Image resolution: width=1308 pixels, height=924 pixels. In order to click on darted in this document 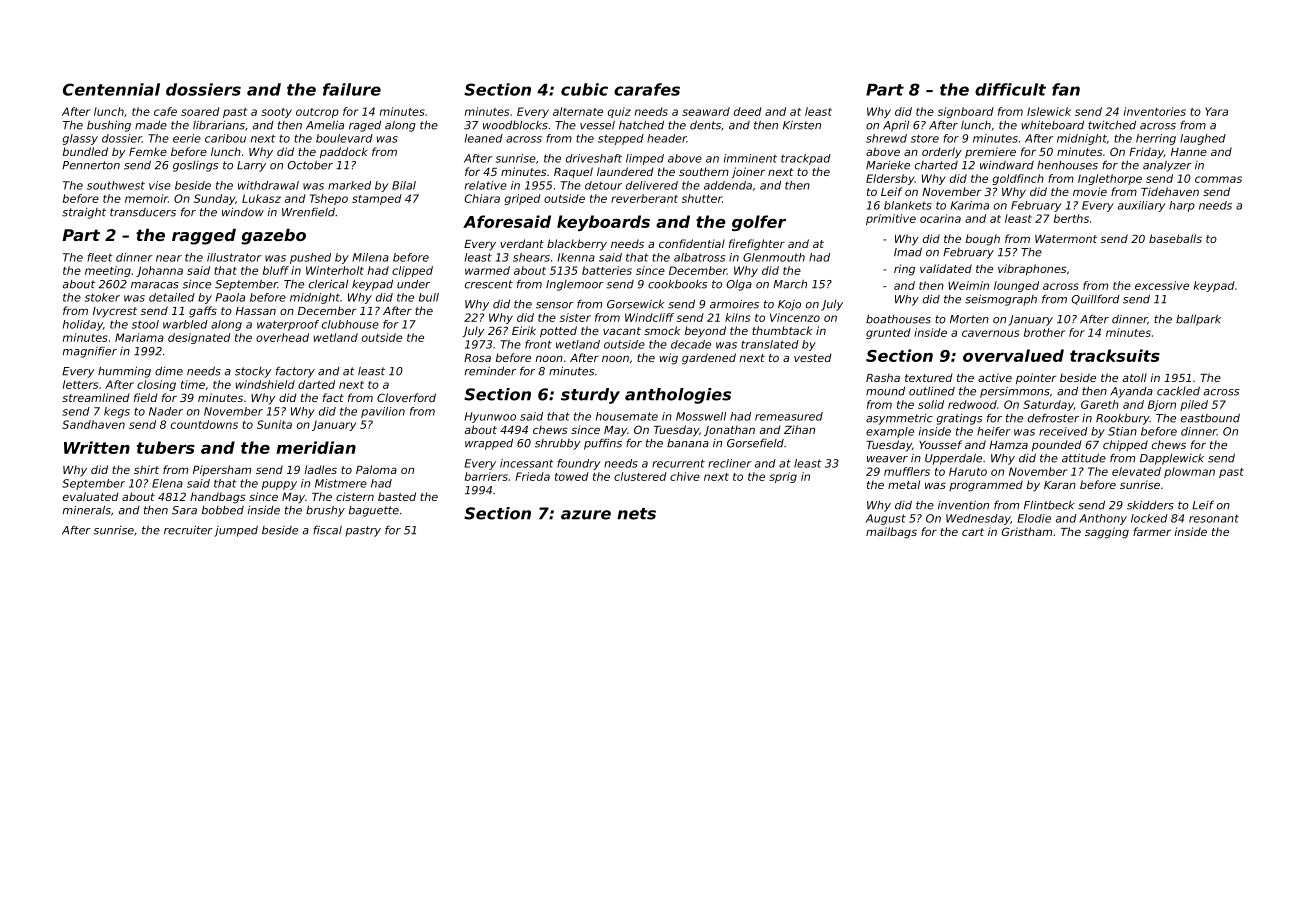, I will do `click(316, 384)`.
